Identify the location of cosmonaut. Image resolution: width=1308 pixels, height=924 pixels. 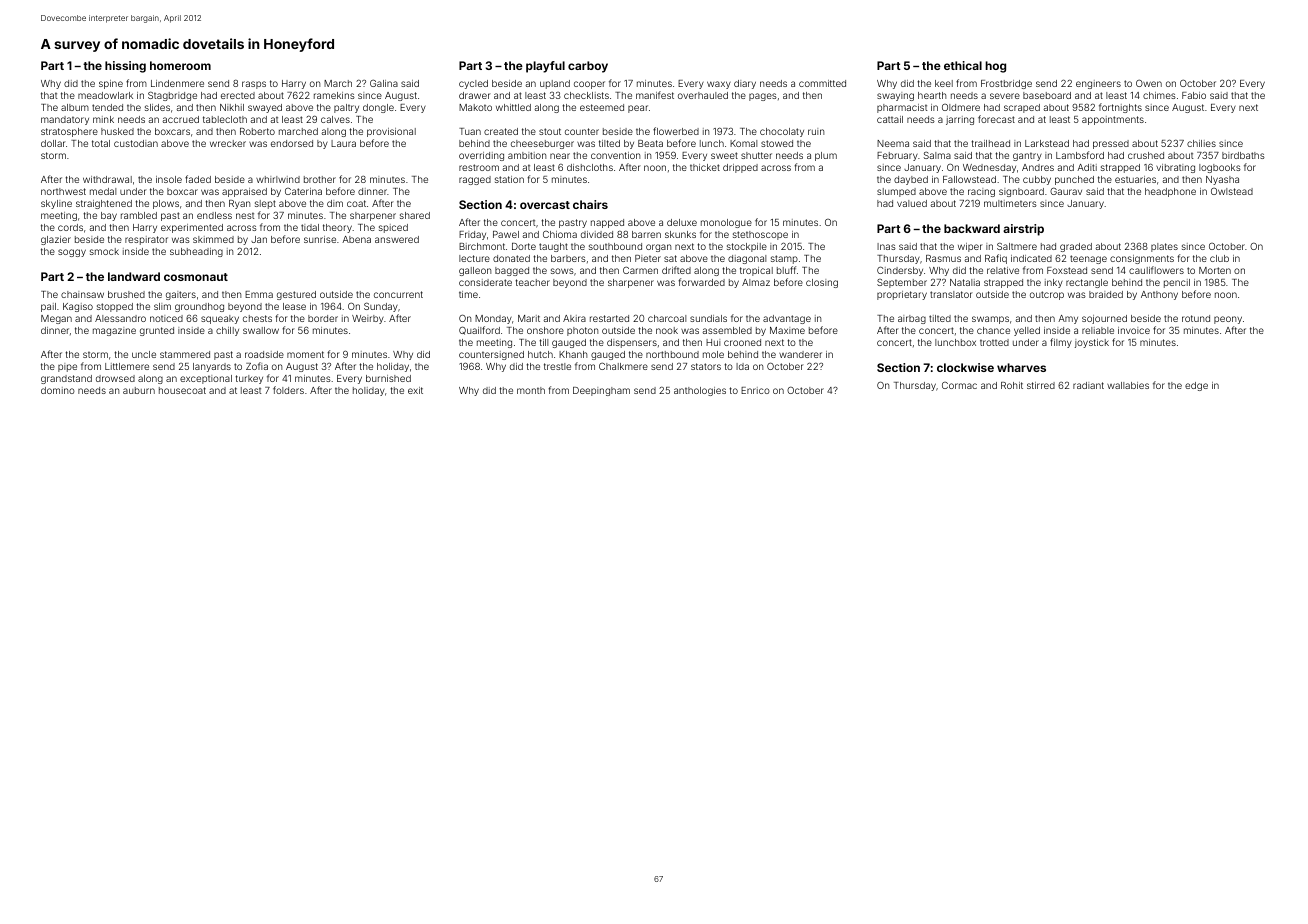
(196, 277).
